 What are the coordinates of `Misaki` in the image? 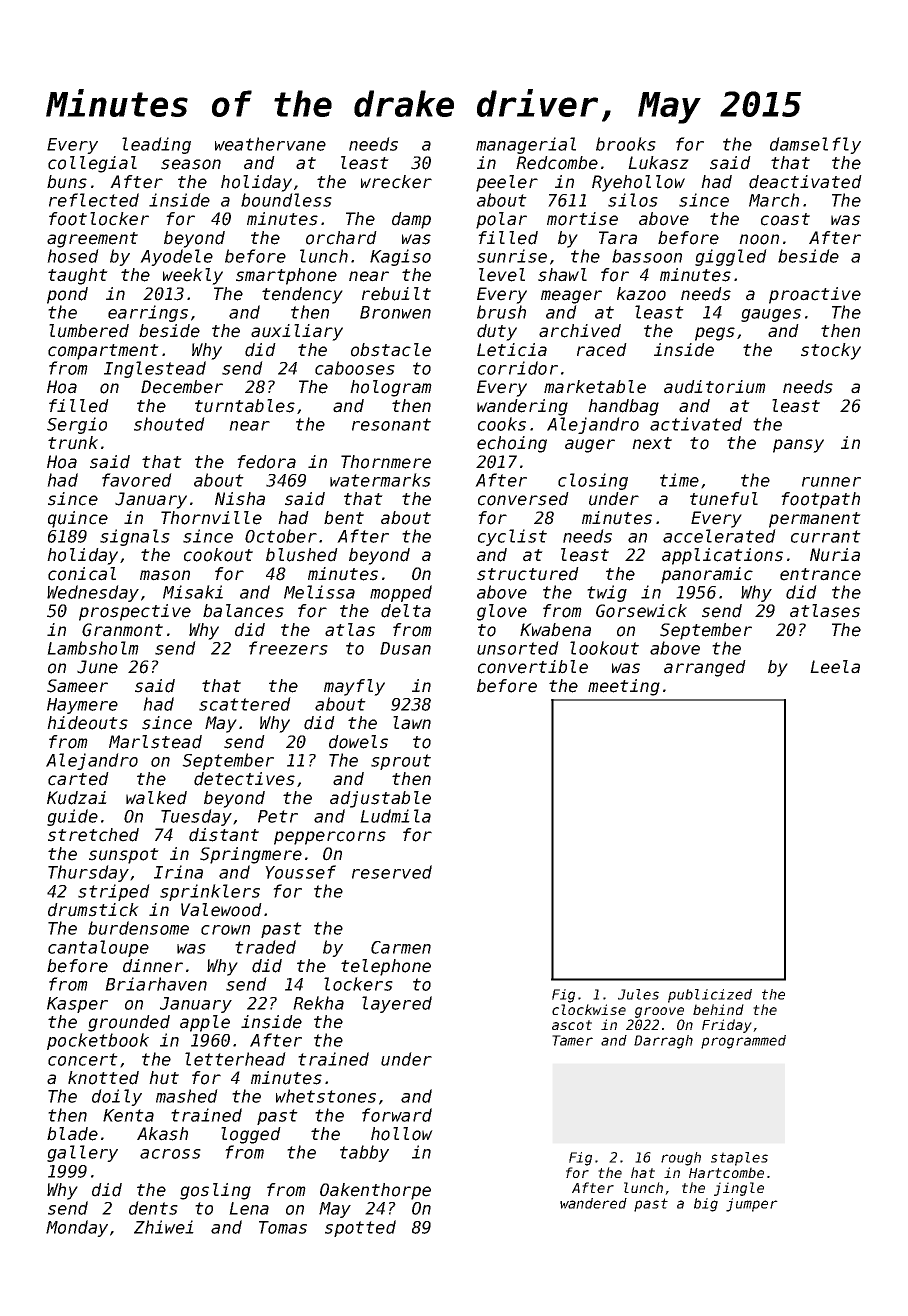 It's located at (193, 592).
